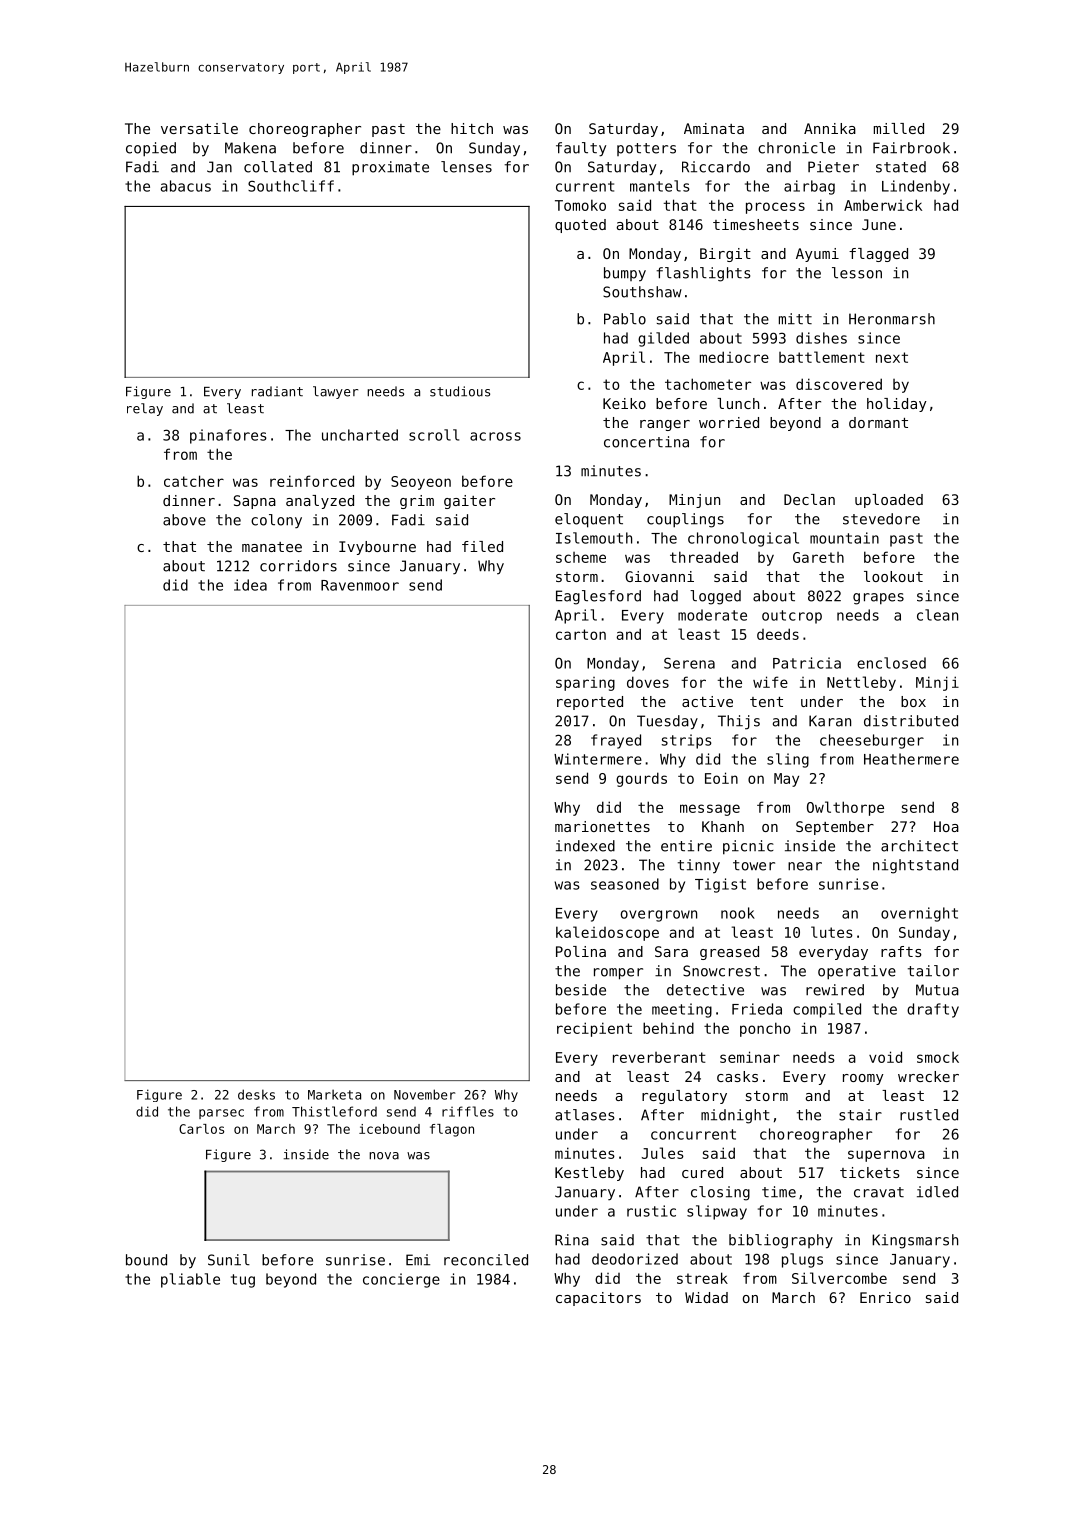 The width and height of the document is (1084, 1533). Describe the element at coordinates (598, 1299) in the document. I see `capacitors` at that location.
